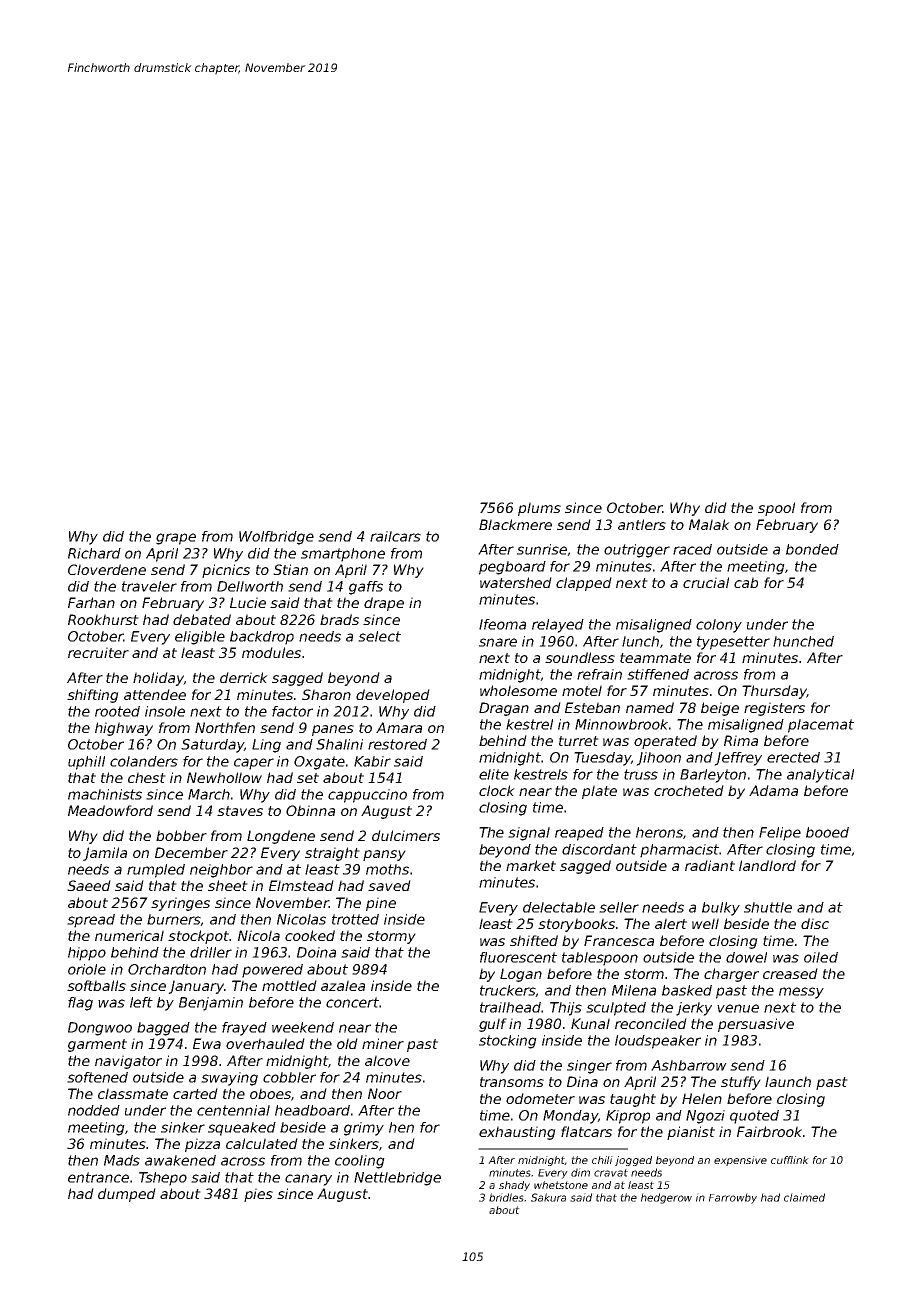 This screenshot has width=924, height=1308. What do you see at coordinates (780, 834) in the screenshot?
I see `Felipe` at bounding box center [780, 834].
